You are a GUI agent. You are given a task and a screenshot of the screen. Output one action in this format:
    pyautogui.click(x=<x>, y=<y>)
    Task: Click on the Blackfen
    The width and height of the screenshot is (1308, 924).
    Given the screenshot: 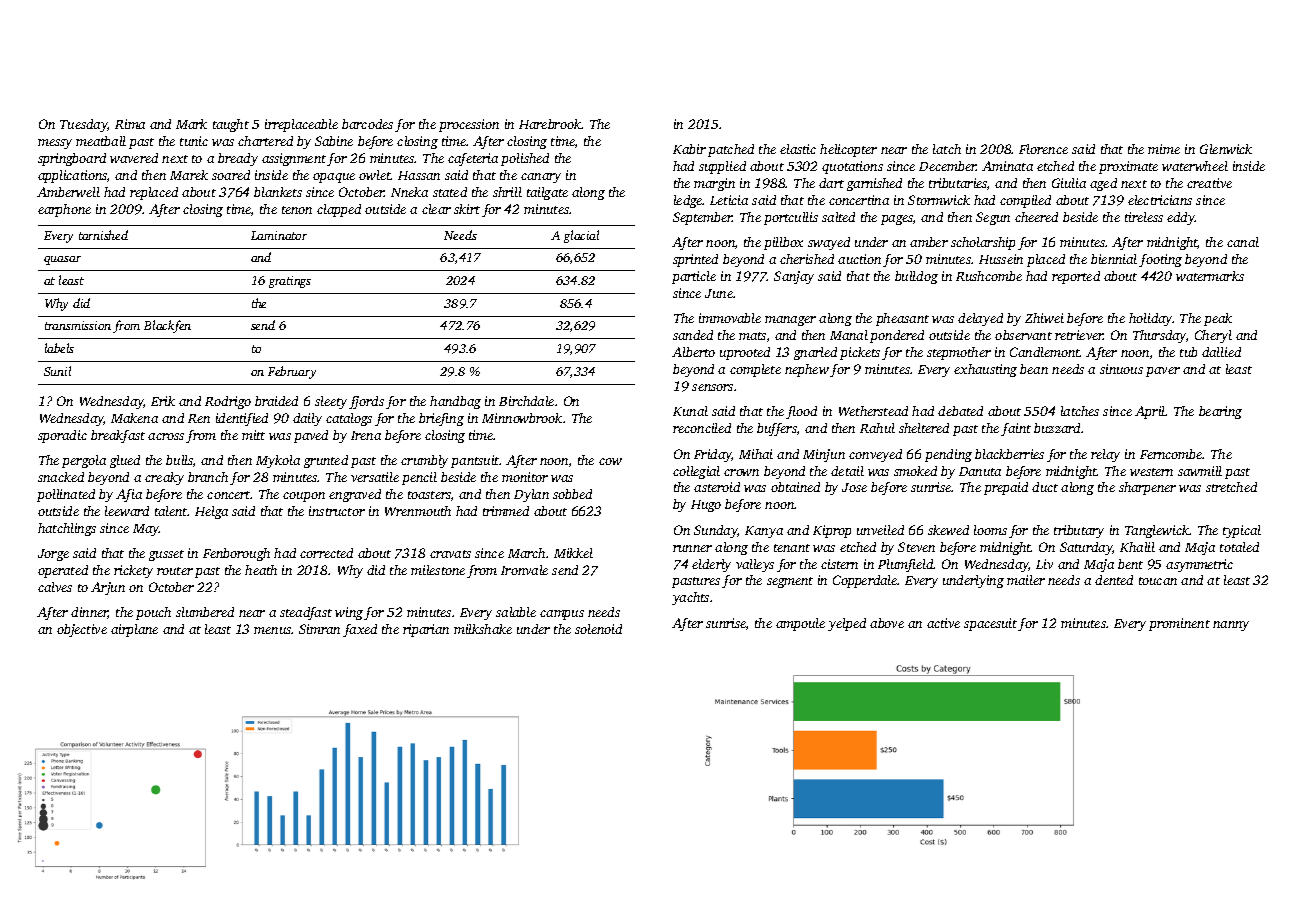 What is the action you would take?
    pyautogui.click(x=167, y=326)
